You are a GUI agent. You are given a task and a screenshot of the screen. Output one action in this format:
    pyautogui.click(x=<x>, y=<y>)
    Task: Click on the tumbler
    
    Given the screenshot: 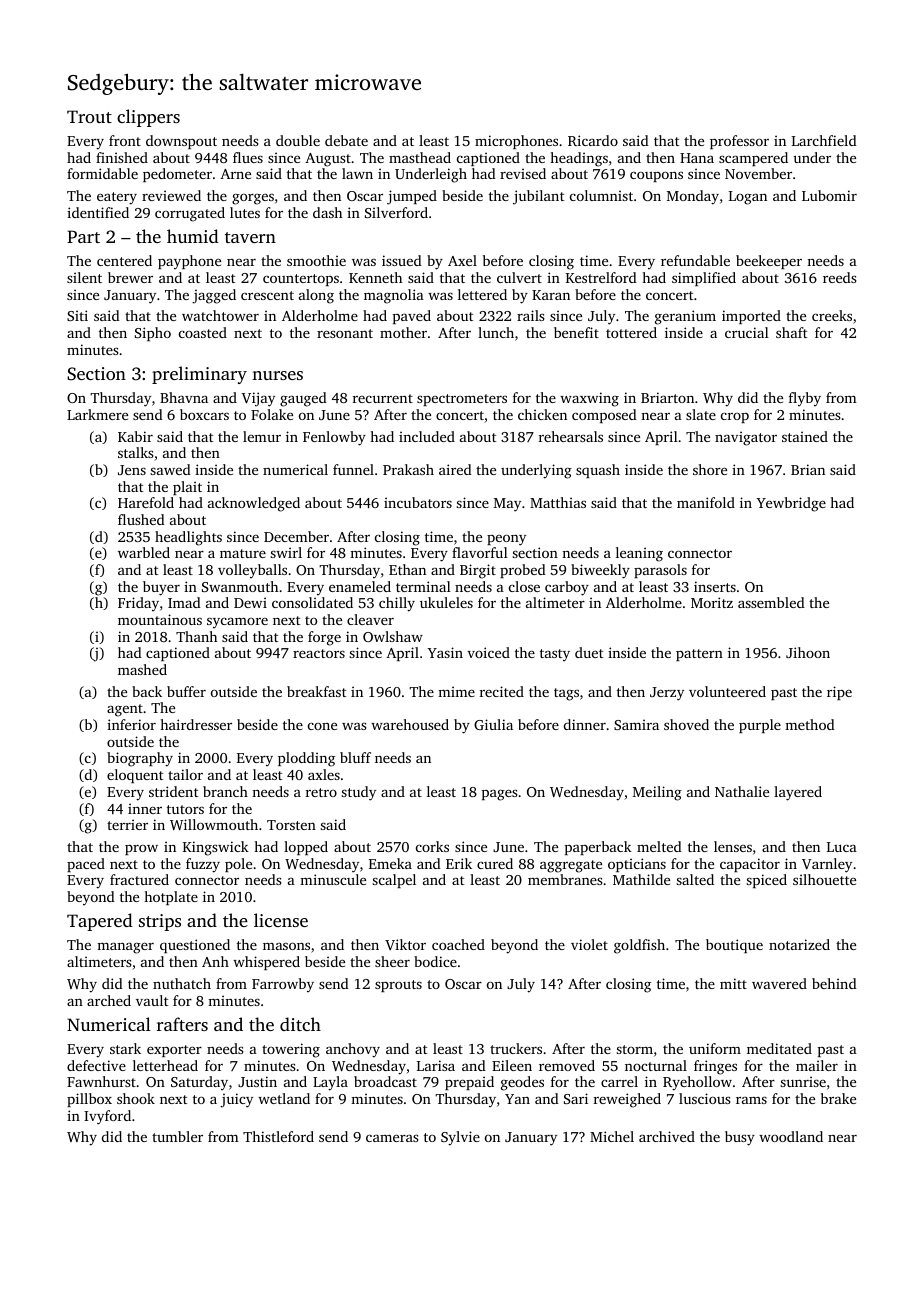 What is the action you would take?
    pyautogui.click(x=177, y=1136)
